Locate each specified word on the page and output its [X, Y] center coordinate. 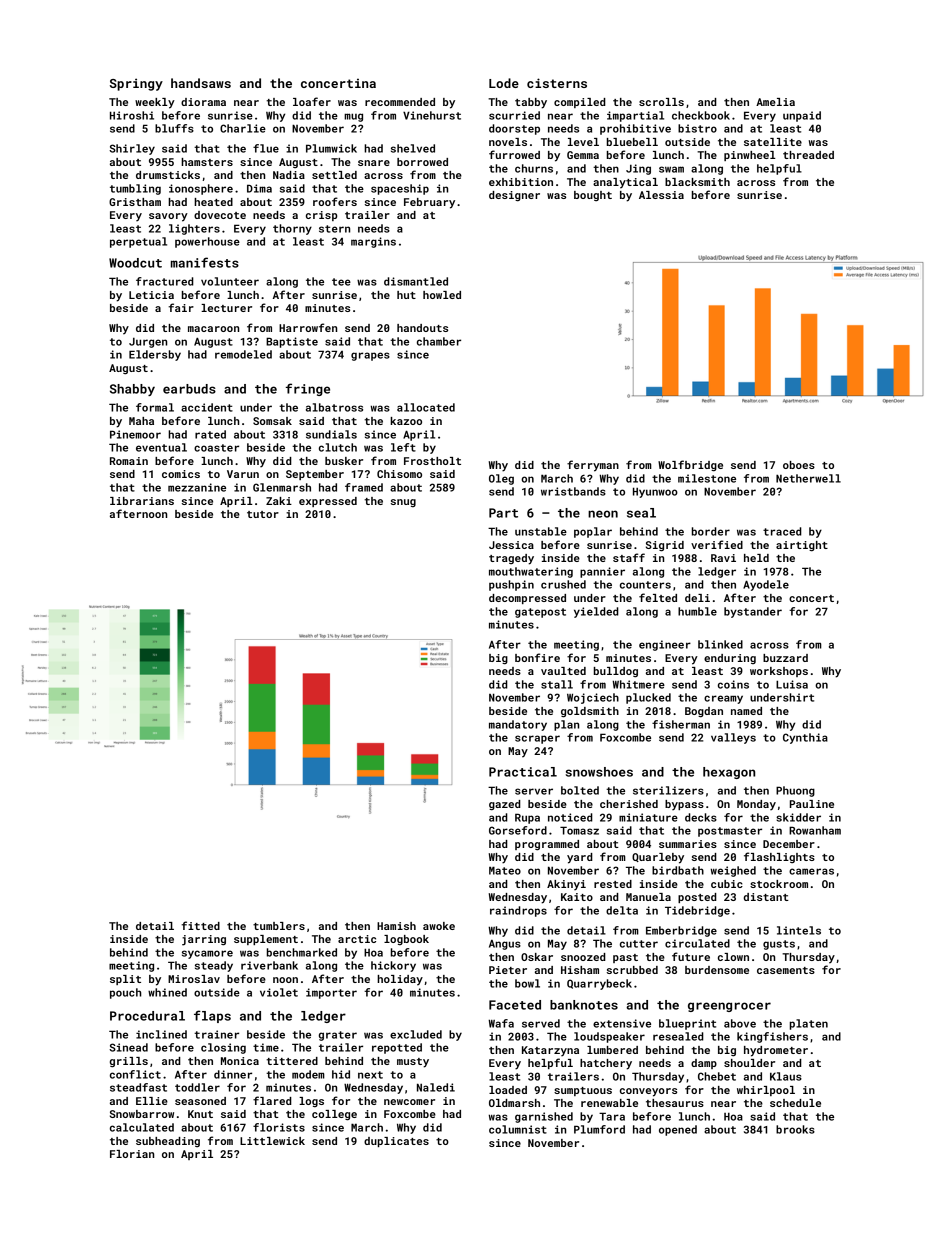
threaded [808, 155]
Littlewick [272, 1141]
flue [266, 148]
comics [181, 474]
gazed [505, 805]
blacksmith [697, 182]
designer [514, 196]
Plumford [599, 1129]
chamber [439, 341]
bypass [684, 805]
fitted [200, 925]
